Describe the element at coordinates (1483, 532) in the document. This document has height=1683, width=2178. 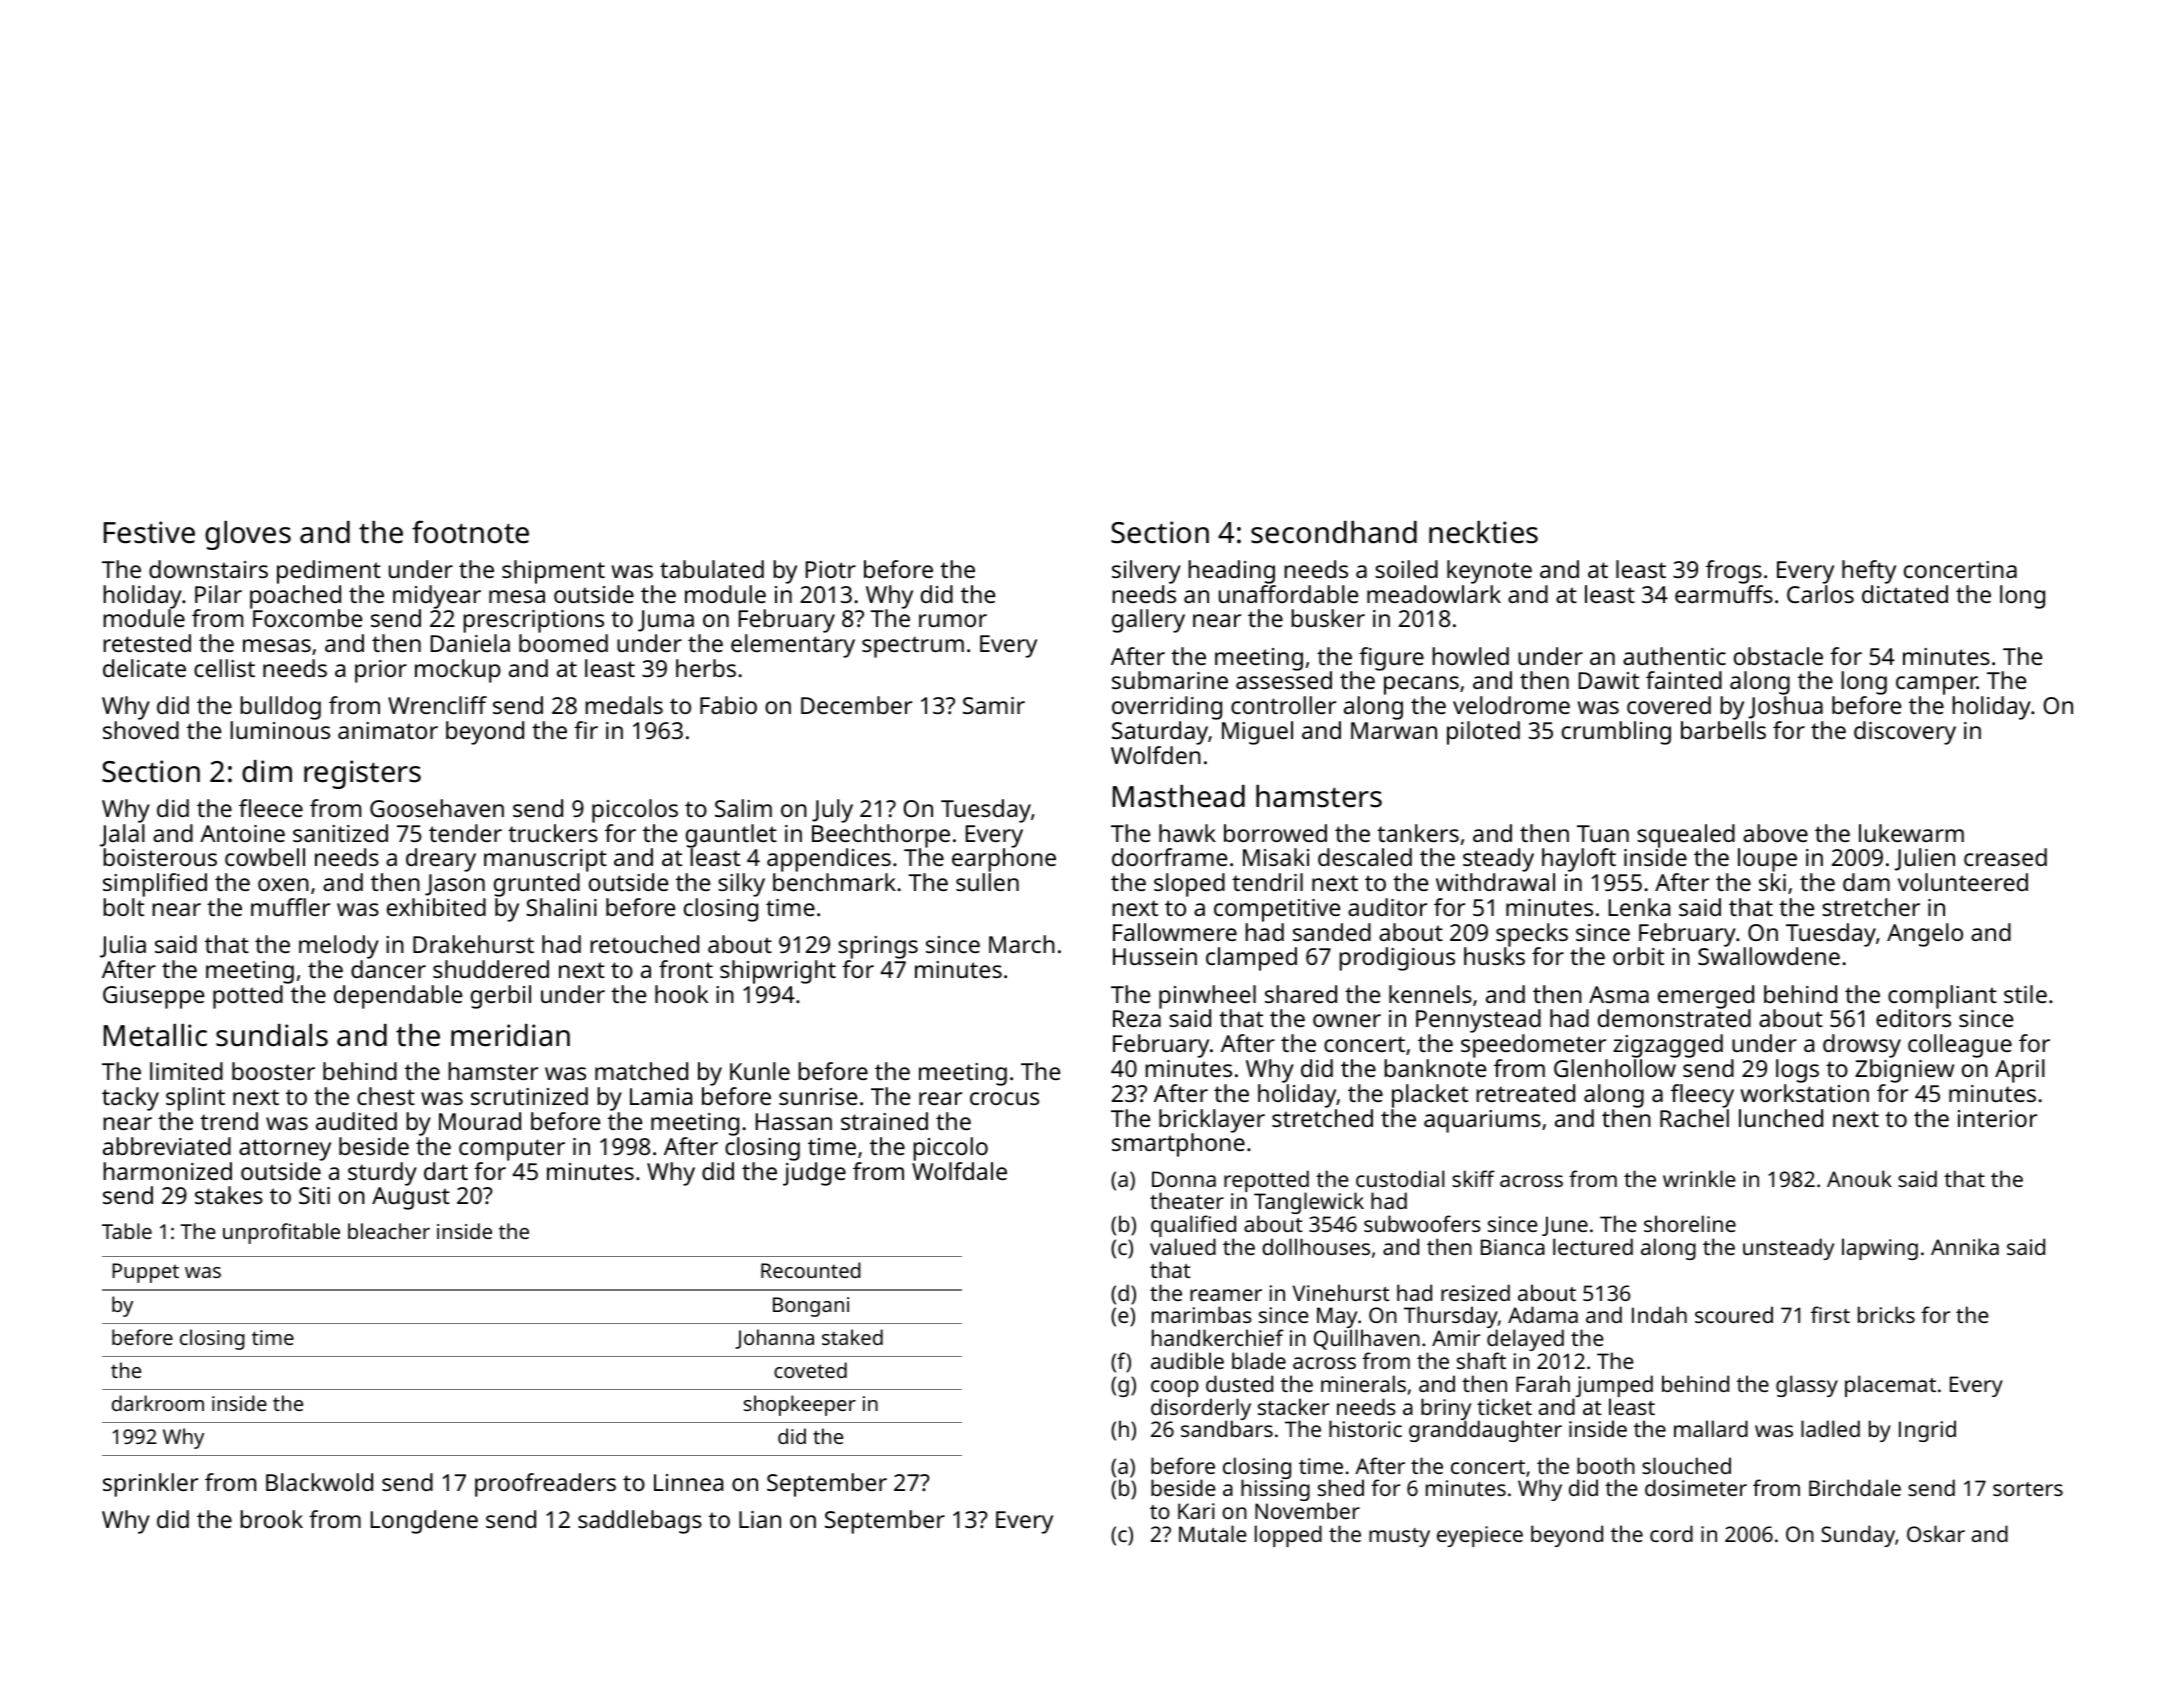
I see `neckties` at that location.
